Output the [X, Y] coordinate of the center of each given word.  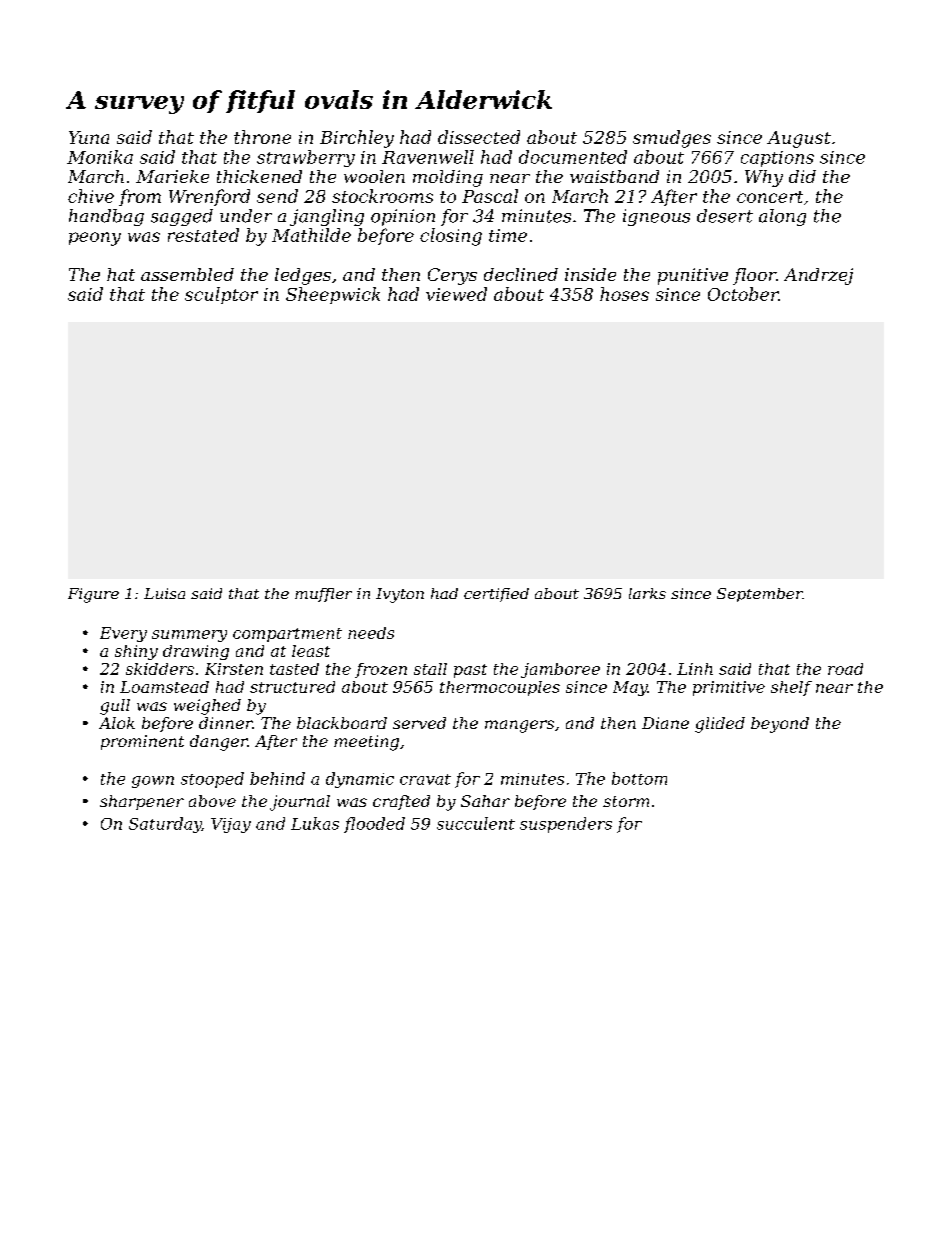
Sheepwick [333, 295]
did [802, 176]
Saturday [165, 825]
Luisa [164, 593]
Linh [695, 669]
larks [647, 593]
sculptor [221, 295]
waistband [614, 176]
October [743, 294]
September [760, 595]
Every [123, 634]
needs [371, 633]
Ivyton [400, 595]
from [140, 197]
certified [496, 595]
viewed [456, 294]
